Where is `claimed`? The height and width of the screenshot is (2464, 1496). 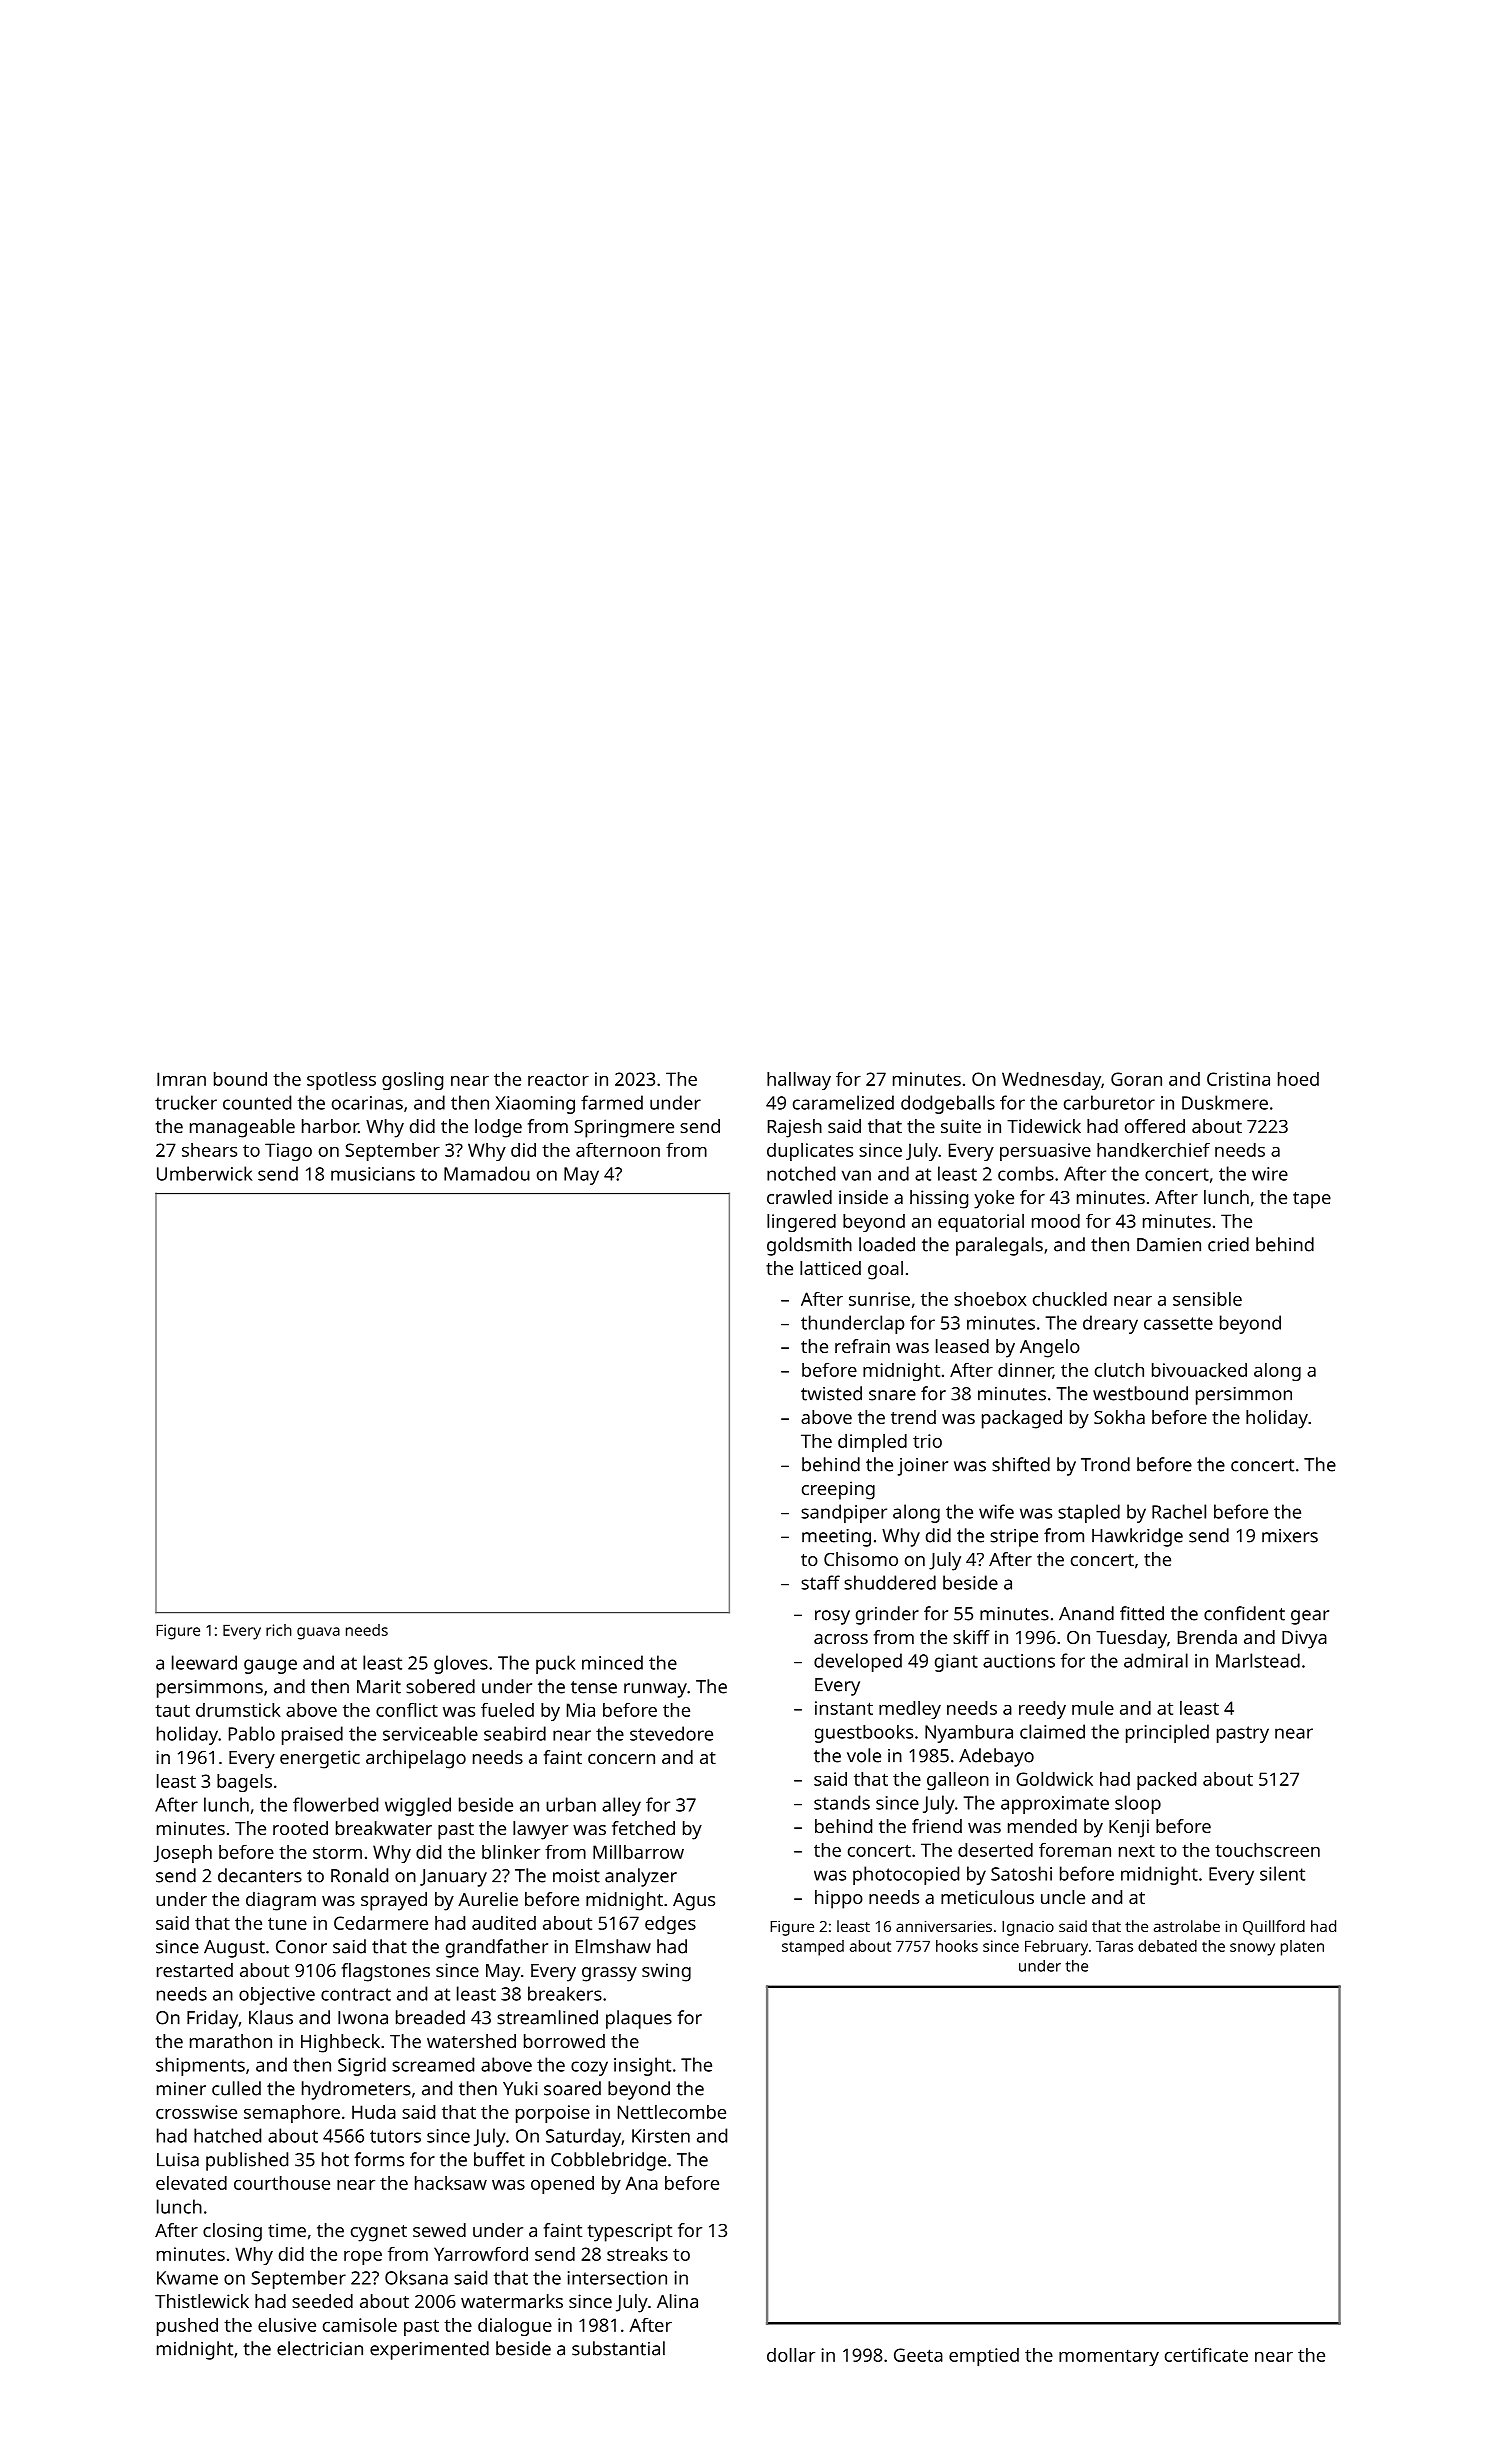
claimed is located at coordinates (1052, 1731).
